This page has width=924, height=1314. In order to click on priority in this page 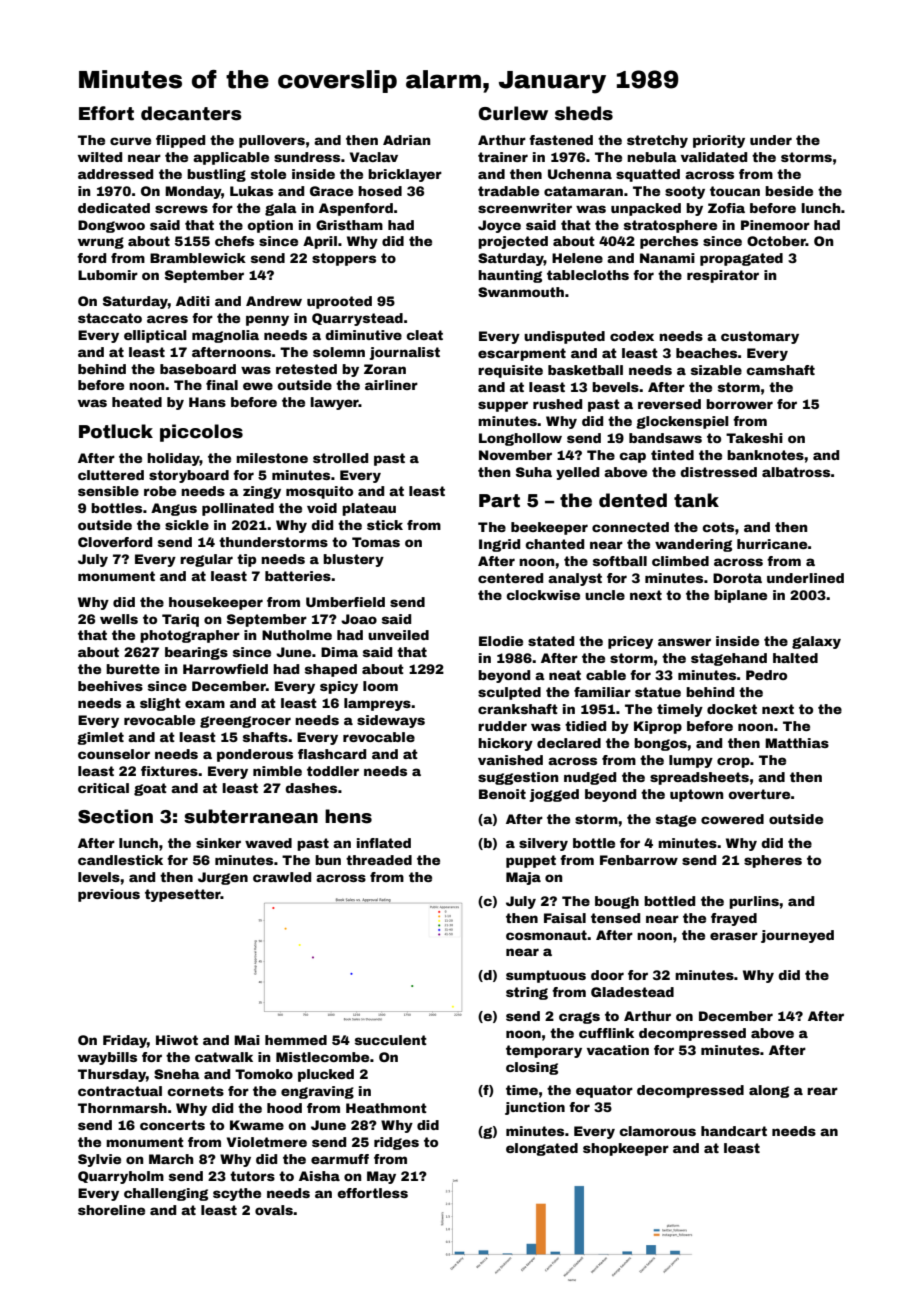, I will do `click(719, 141)`.
